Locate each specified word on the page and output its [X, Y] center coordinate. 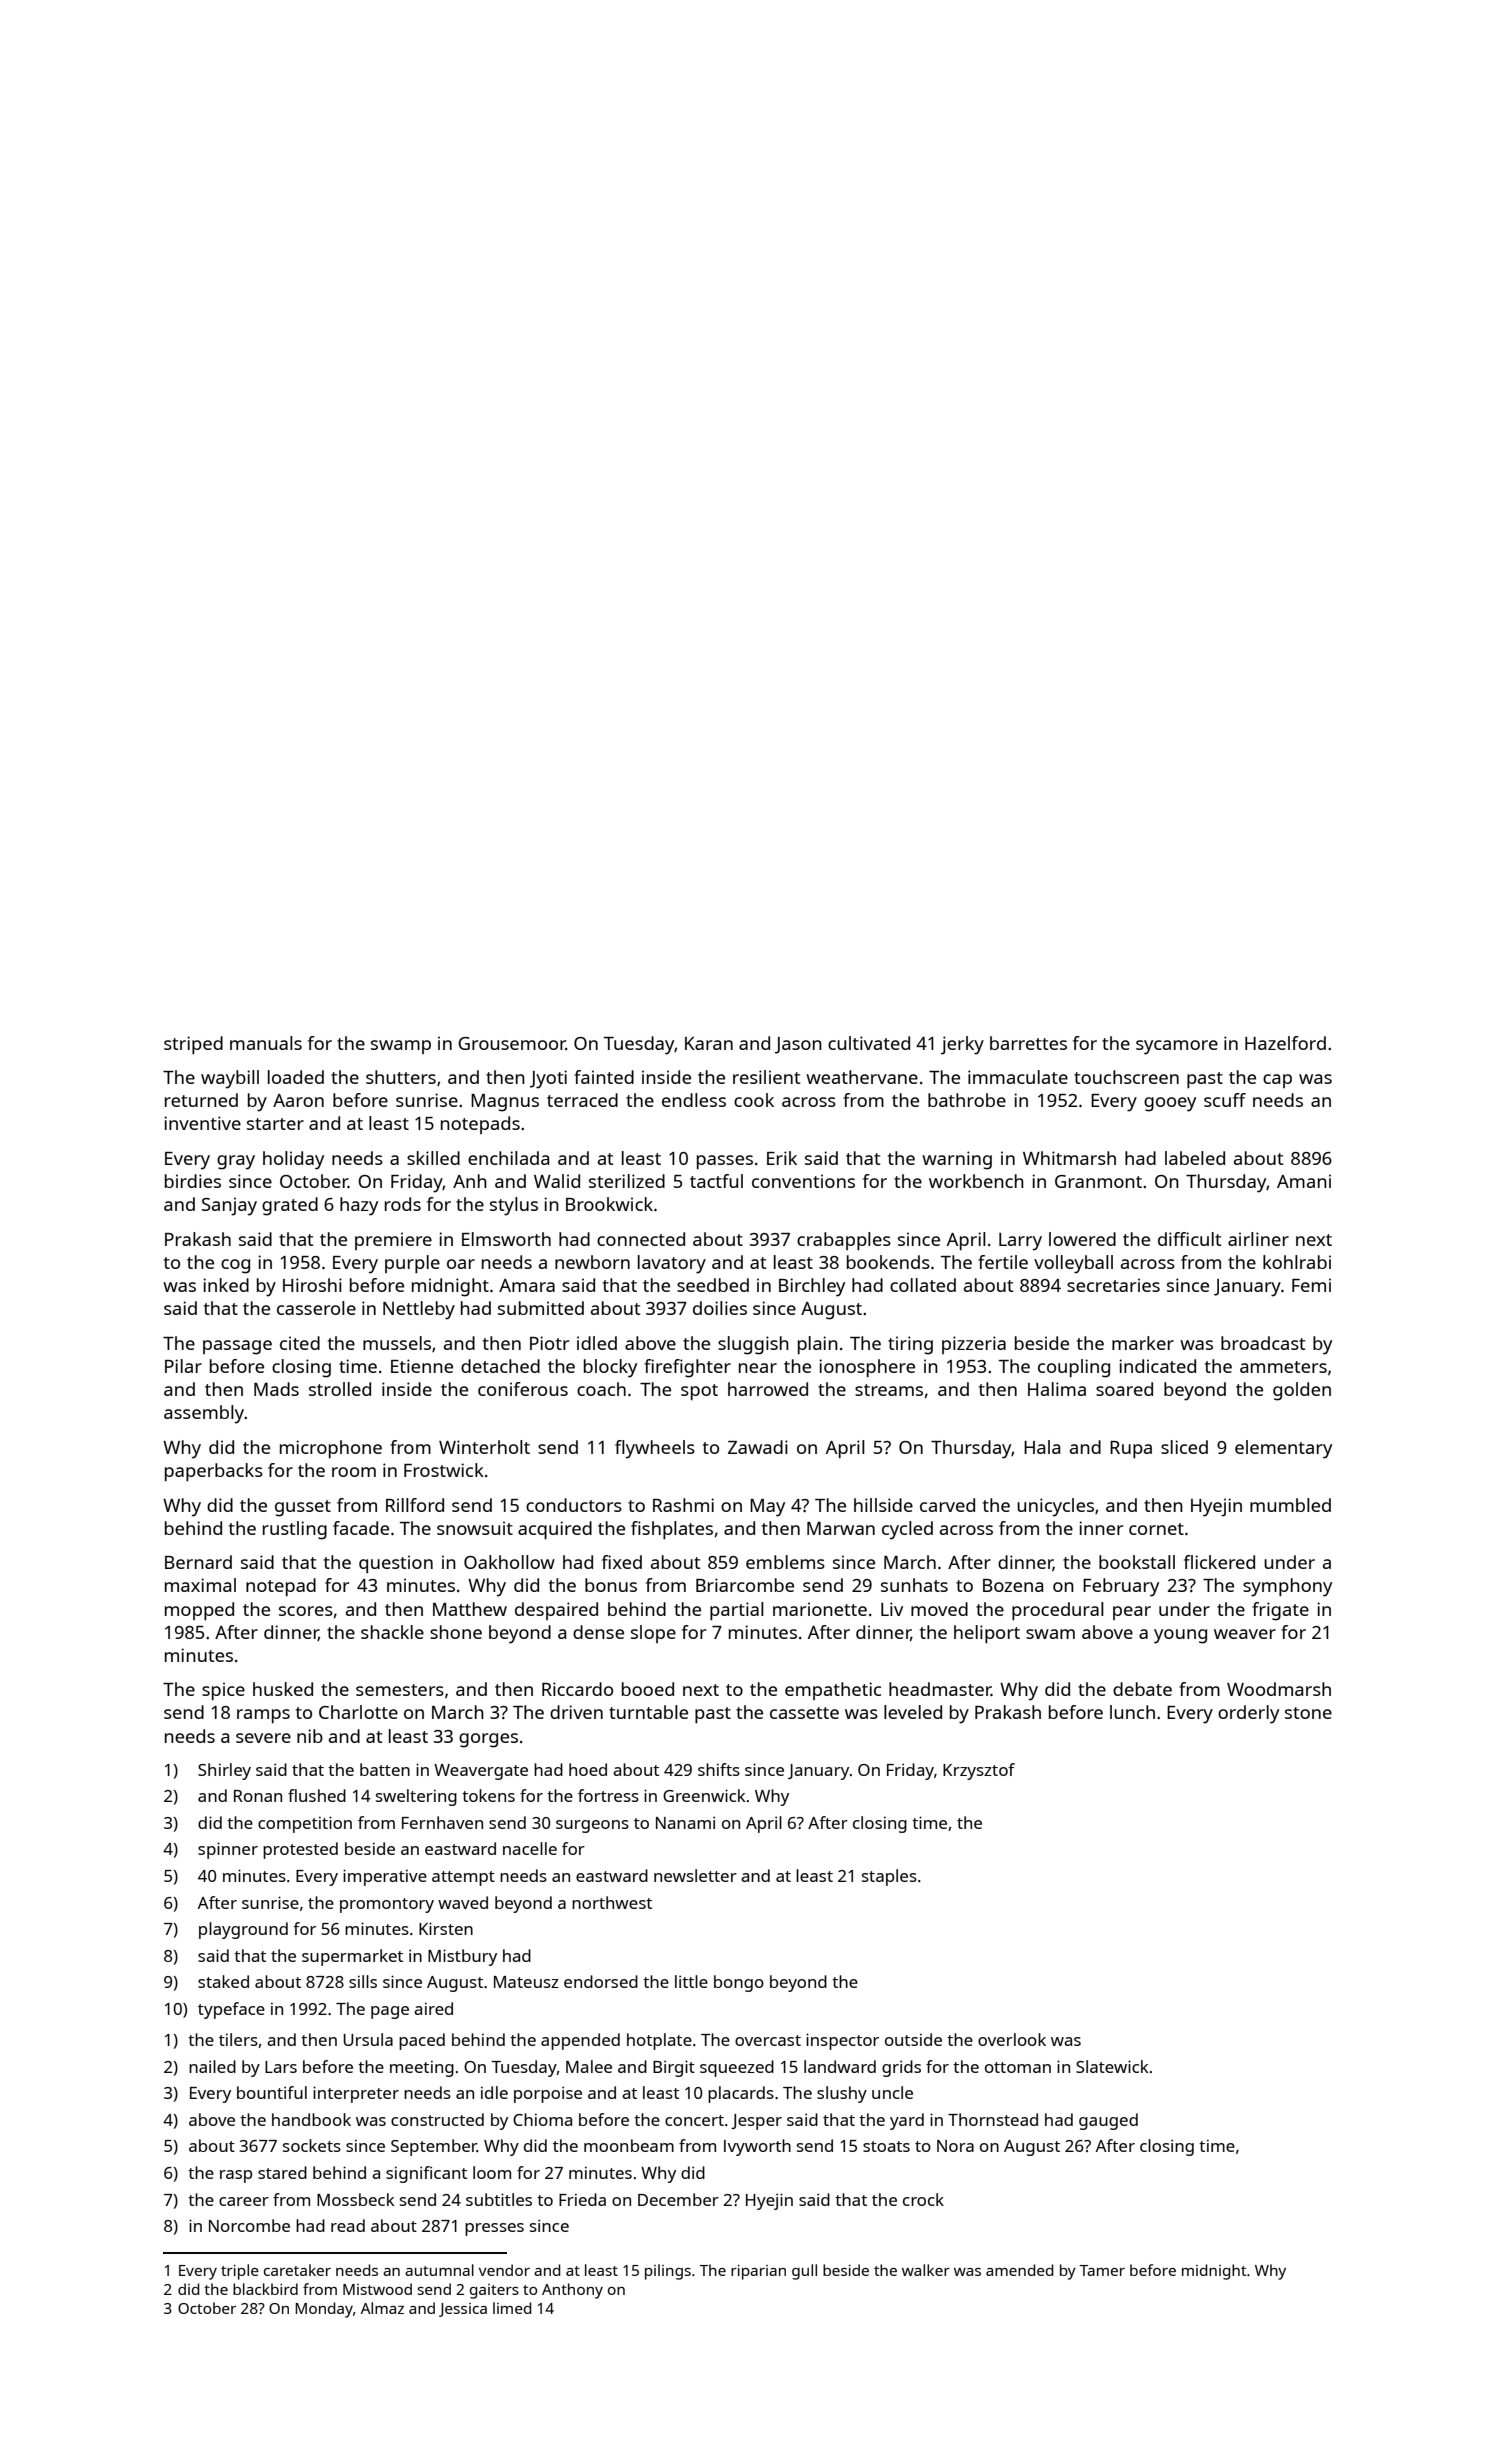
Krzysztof [979, 1771]
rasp [236, 2176]
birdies [193, 1181]
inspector [842, 2041]
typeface [231, 2010]
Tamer [1102, 2270]
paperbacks [214, 1472]
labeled [1195, 1158]
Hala [1042, 1447]
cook [754, 1100]
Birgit [674, 2068]
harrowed [768, 1389]
